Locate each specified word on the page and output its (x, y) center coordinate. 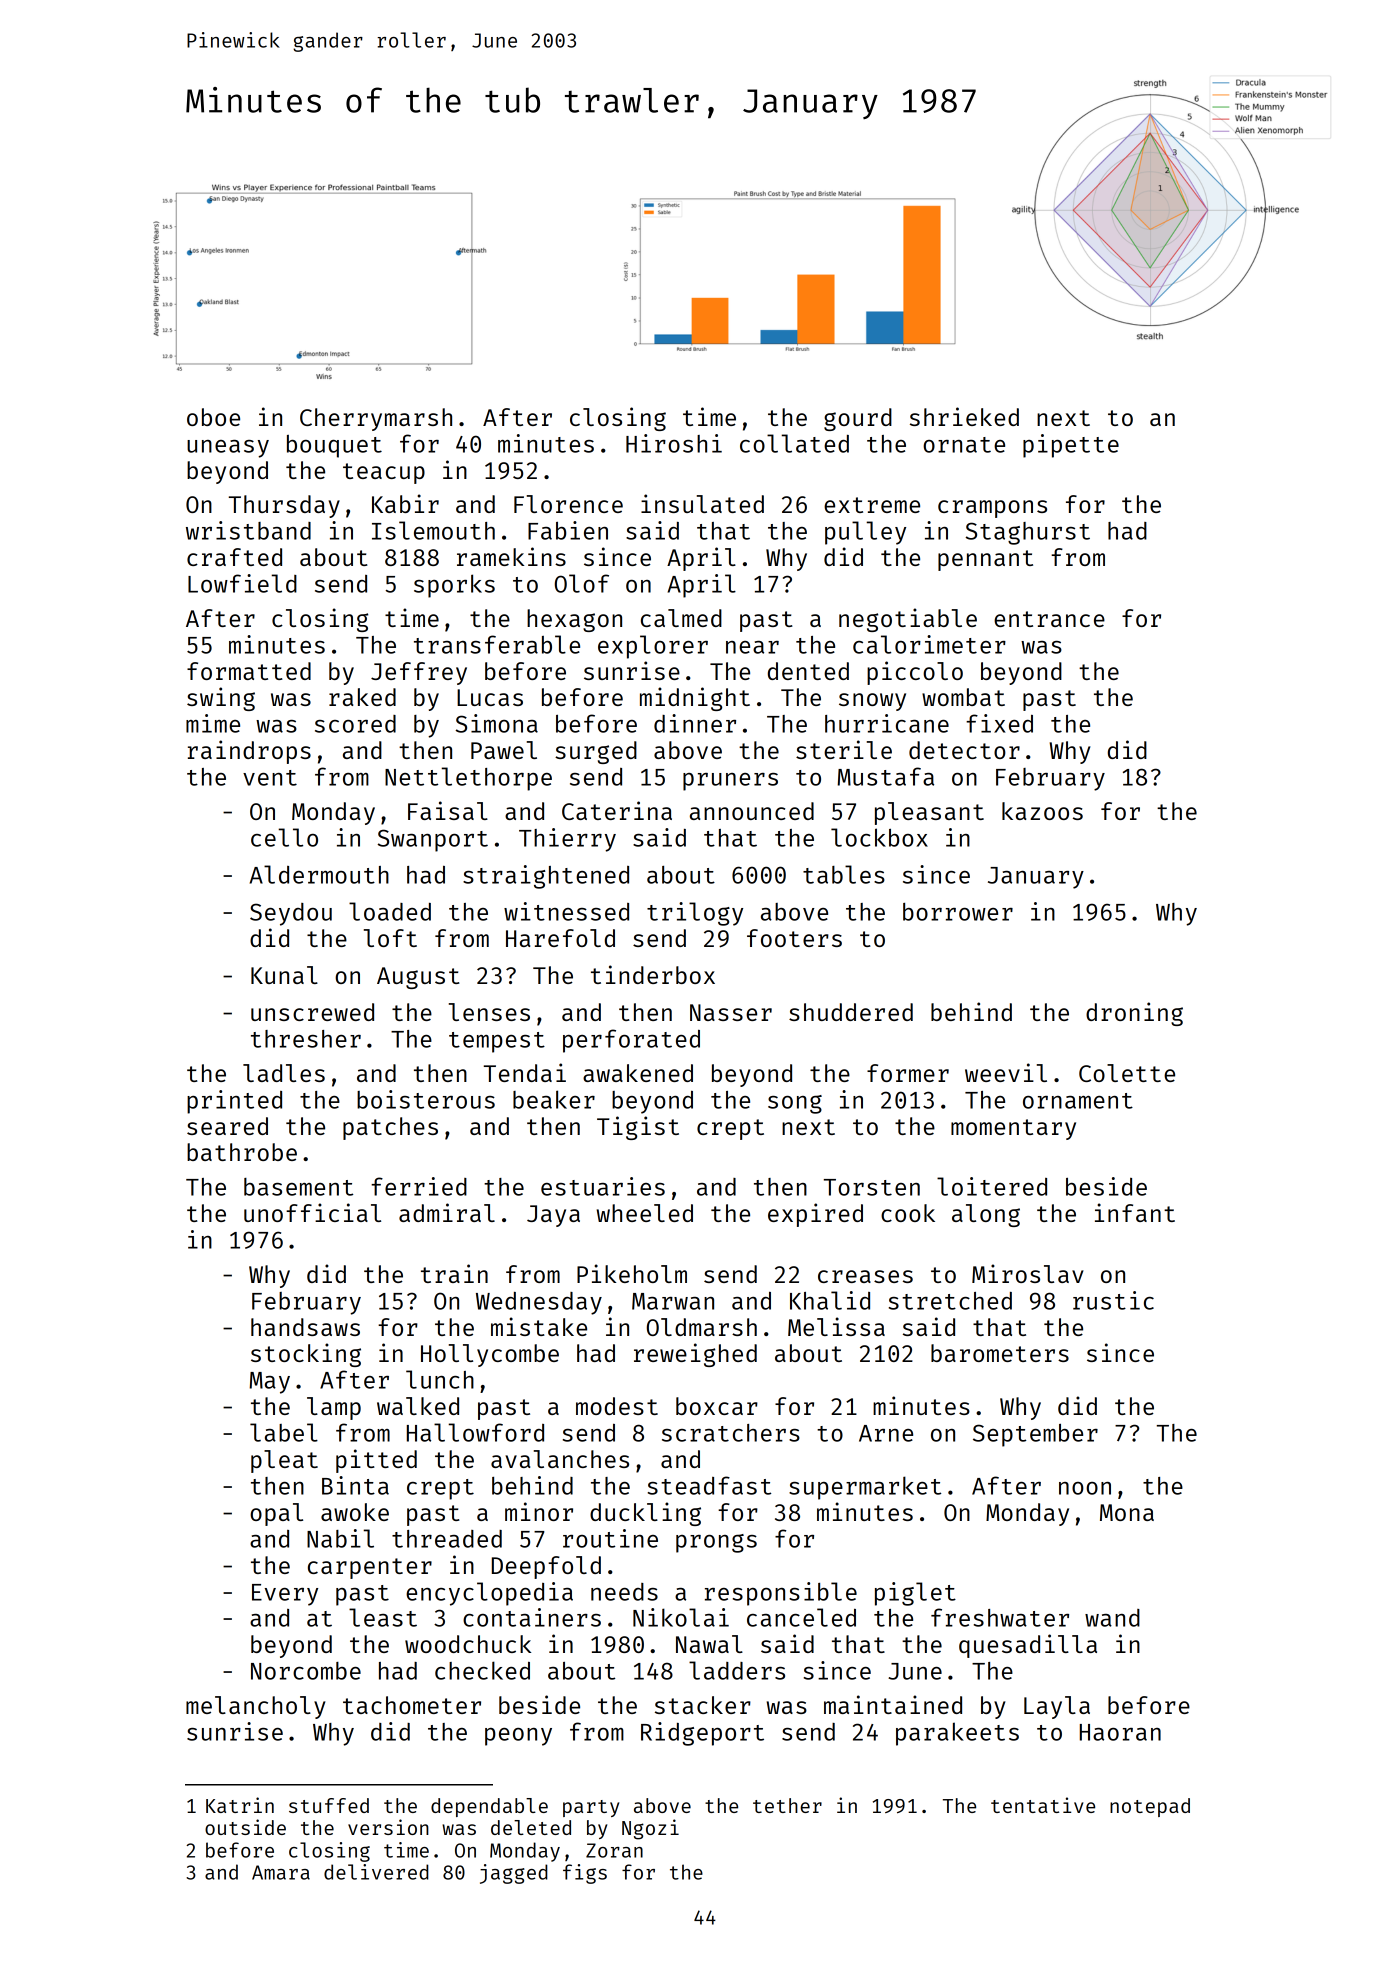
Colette (1127, 1073)
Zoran (614, 1850)
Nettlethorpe (468, 779)
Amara (281, 1872)
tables (844, 874)
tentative (1043, 1805)
